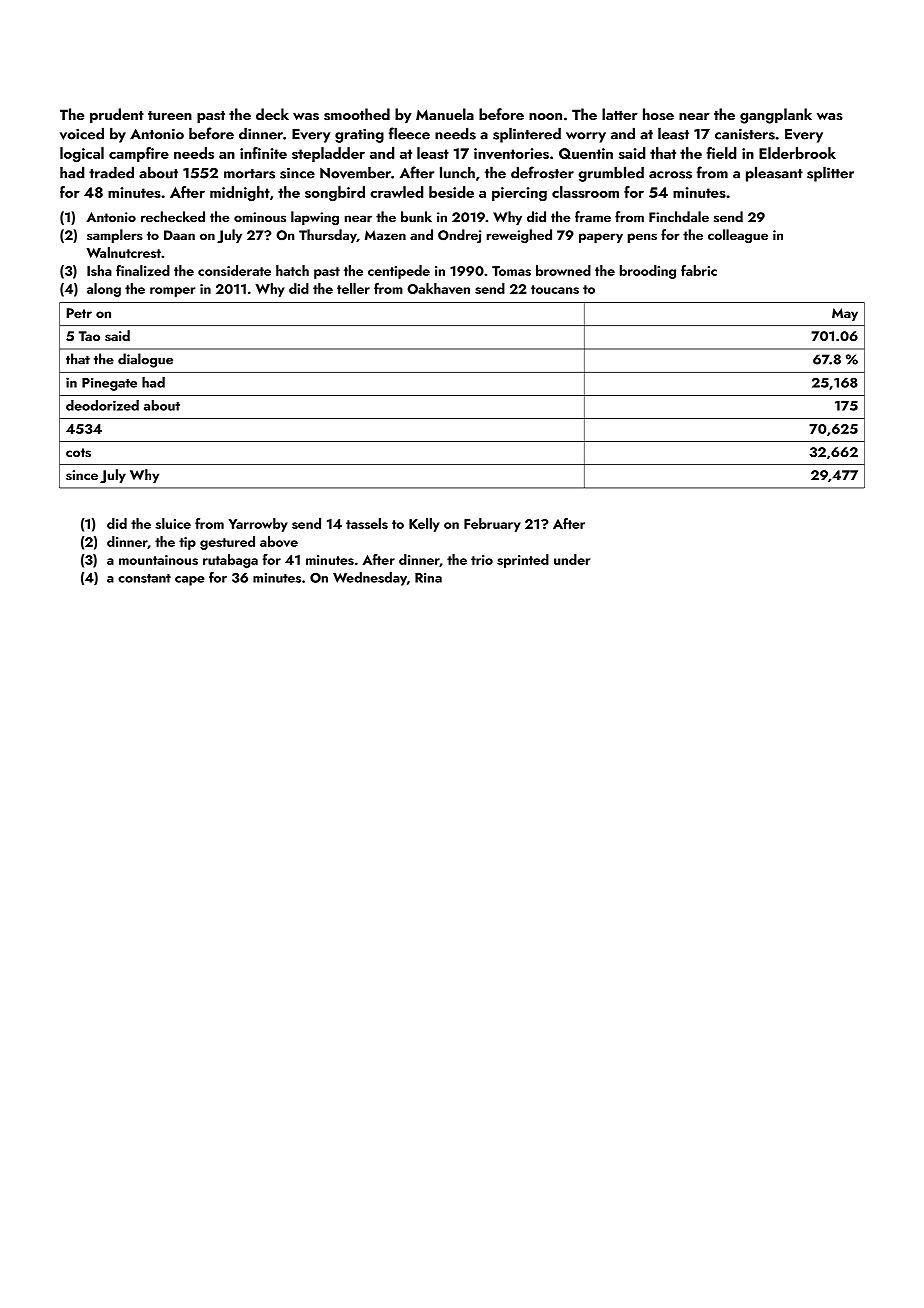 Image resolution: width=924 pixels, height=1308 pixels. Describe the element at coordinates (438, 288) in the screenshot. I see `Oakhaven` at that location.
